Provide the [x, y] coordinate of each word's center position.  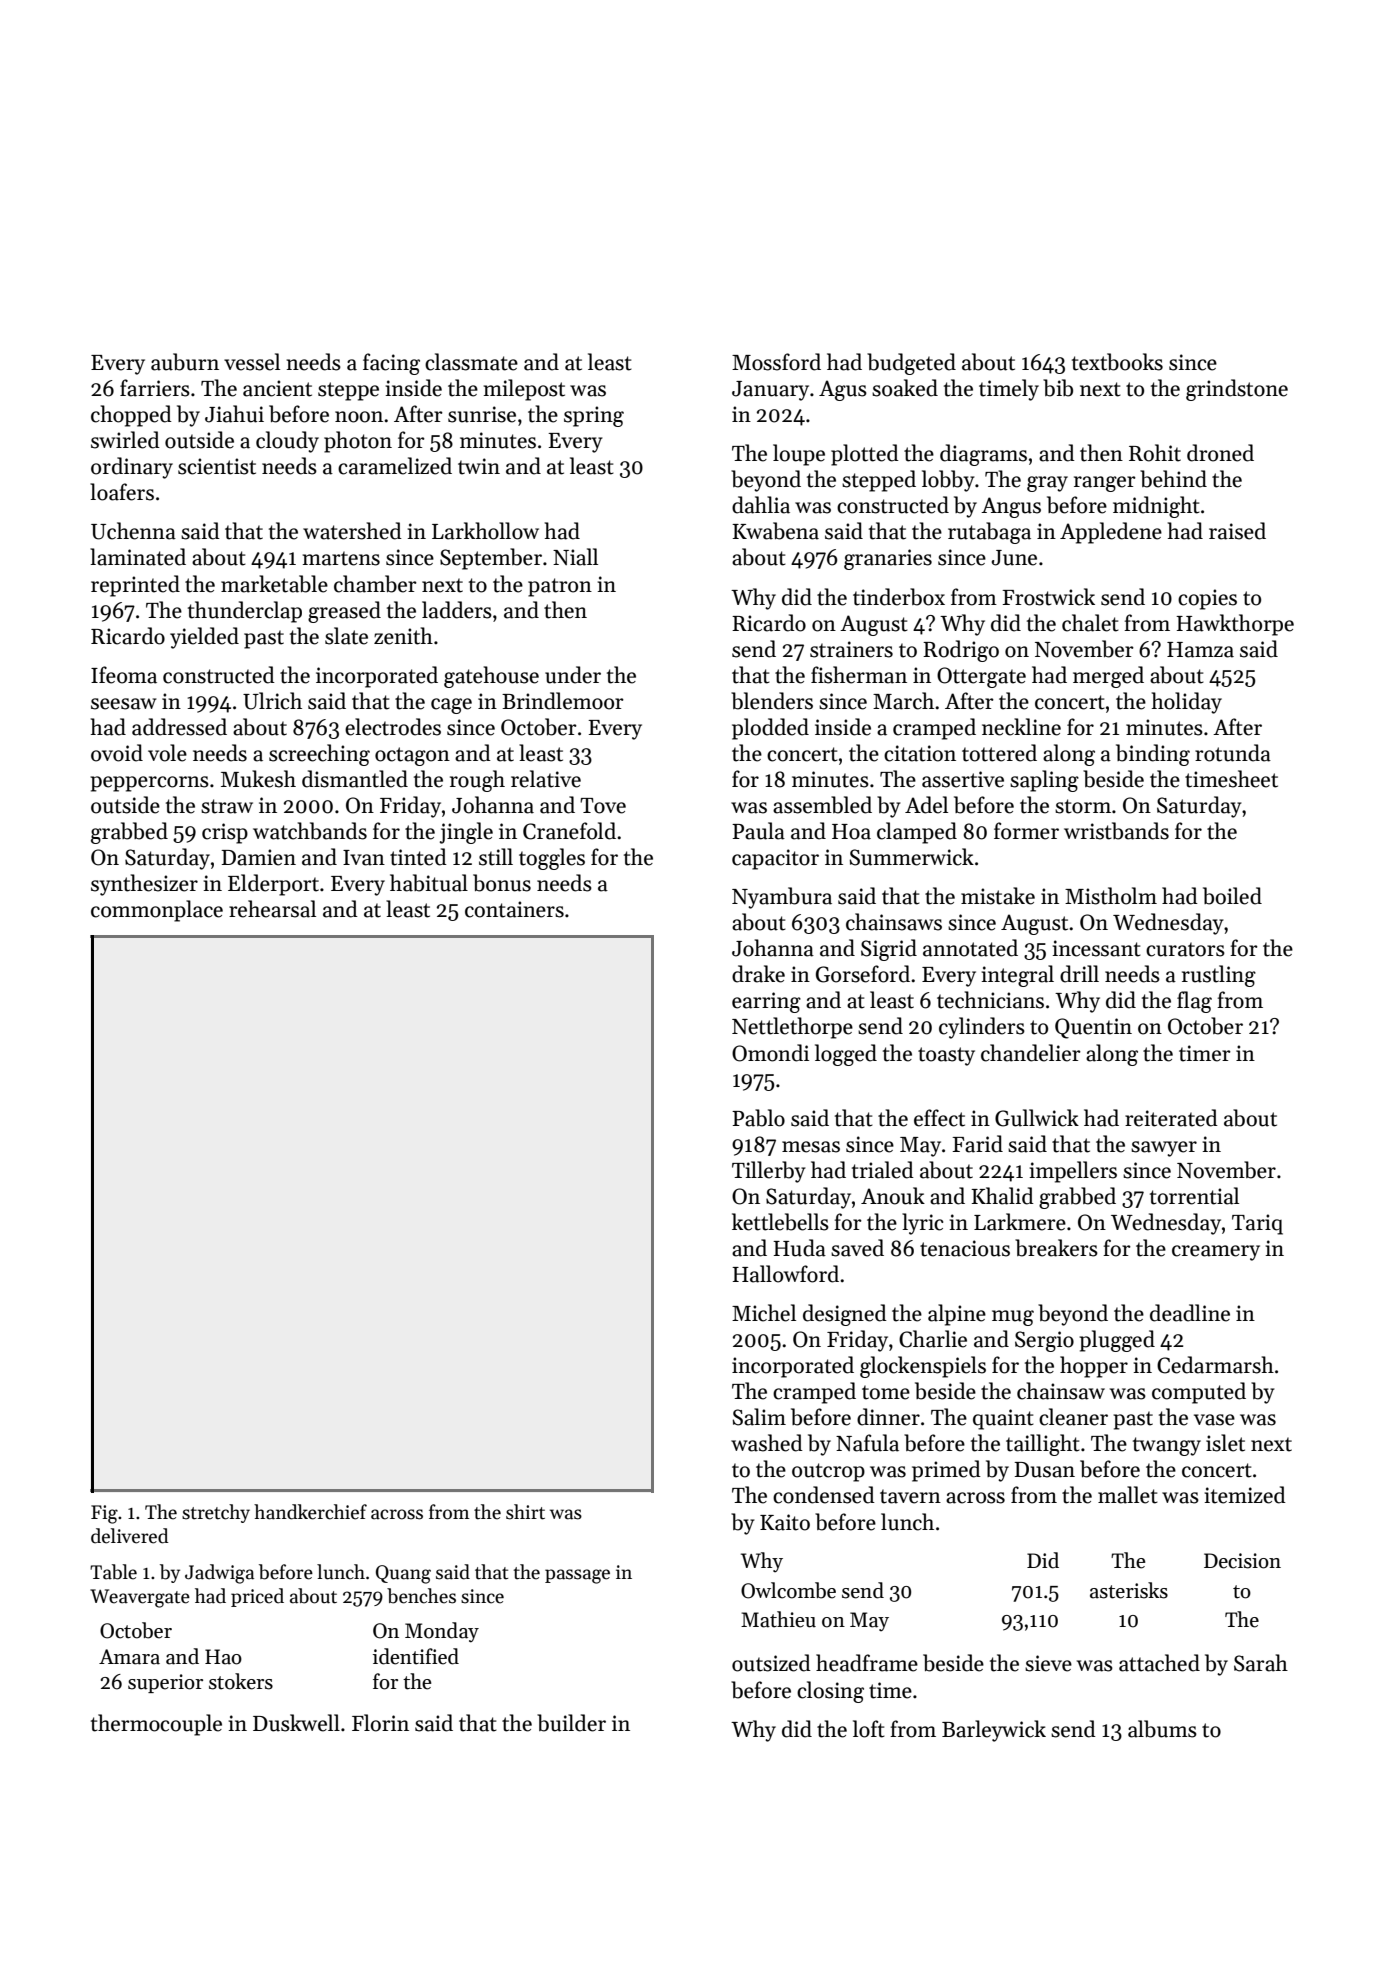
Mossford [776, 362]
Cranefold [569, 831]
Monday [442, 1632]
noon [359, 417]
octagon [412, 756]
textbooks [1117, 362]
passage [577, 1576]
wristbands [1116, 831]
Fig [104, 1514]
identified [416, 1656]
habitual [429, 883]
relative [546, 779]
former [1026, 831]
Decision [1242, 1561]
